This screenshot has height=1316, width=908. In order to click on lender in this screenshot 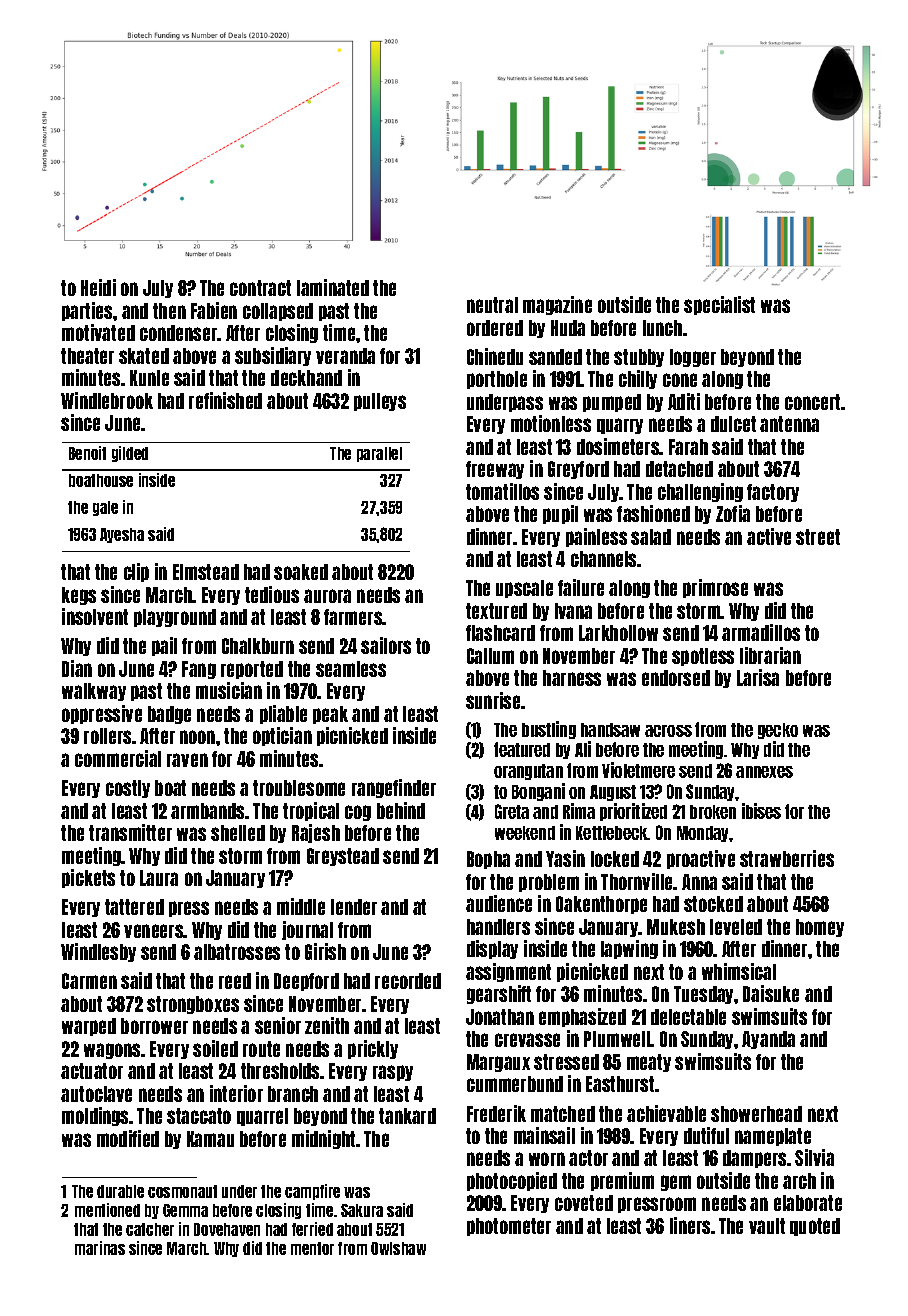, I will do `click(354, 907)`.
